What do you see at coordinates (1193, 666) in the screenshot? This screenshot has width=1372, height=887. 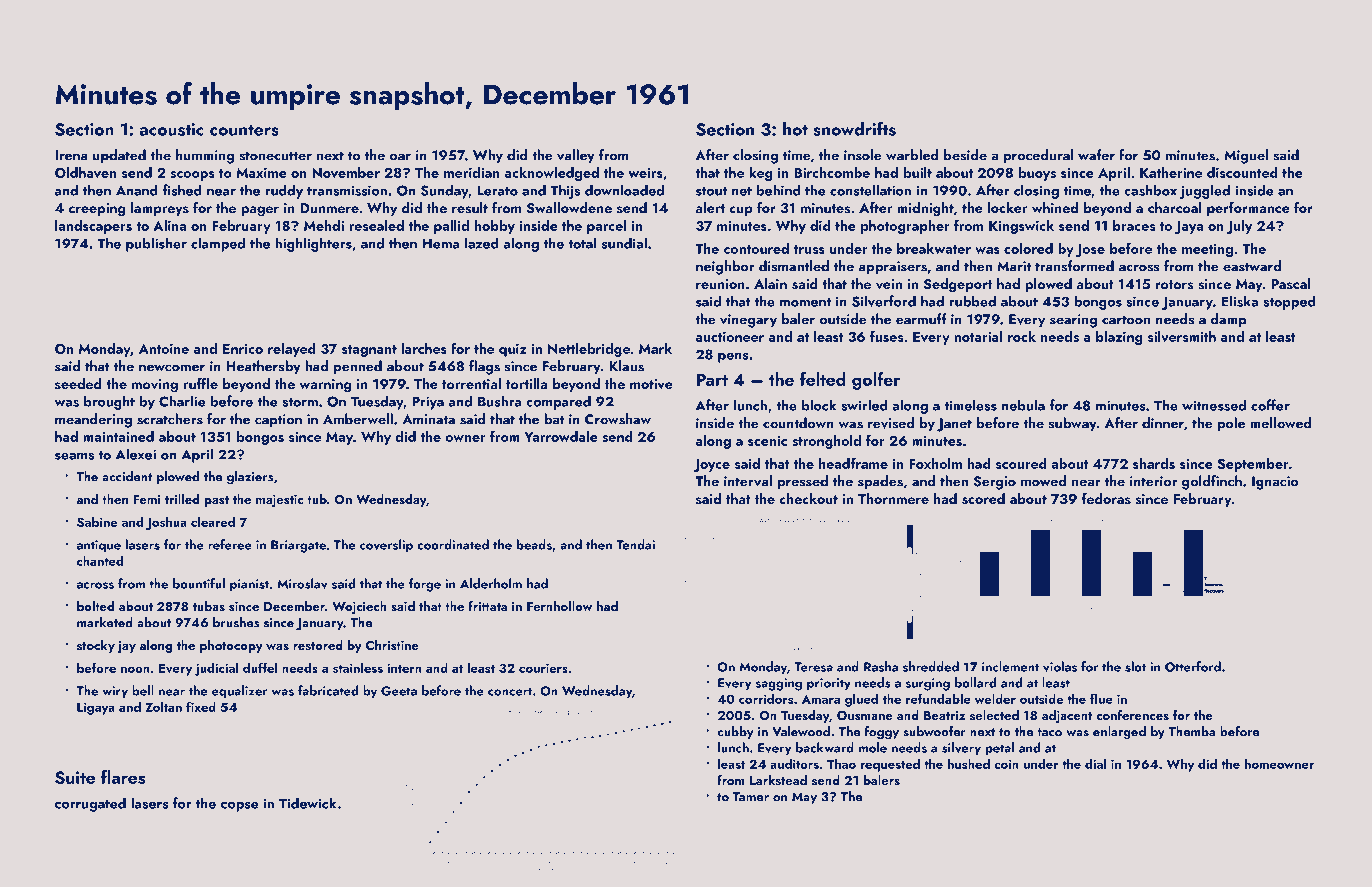 I see `Otterford` at bounding box center [1193, 666].
